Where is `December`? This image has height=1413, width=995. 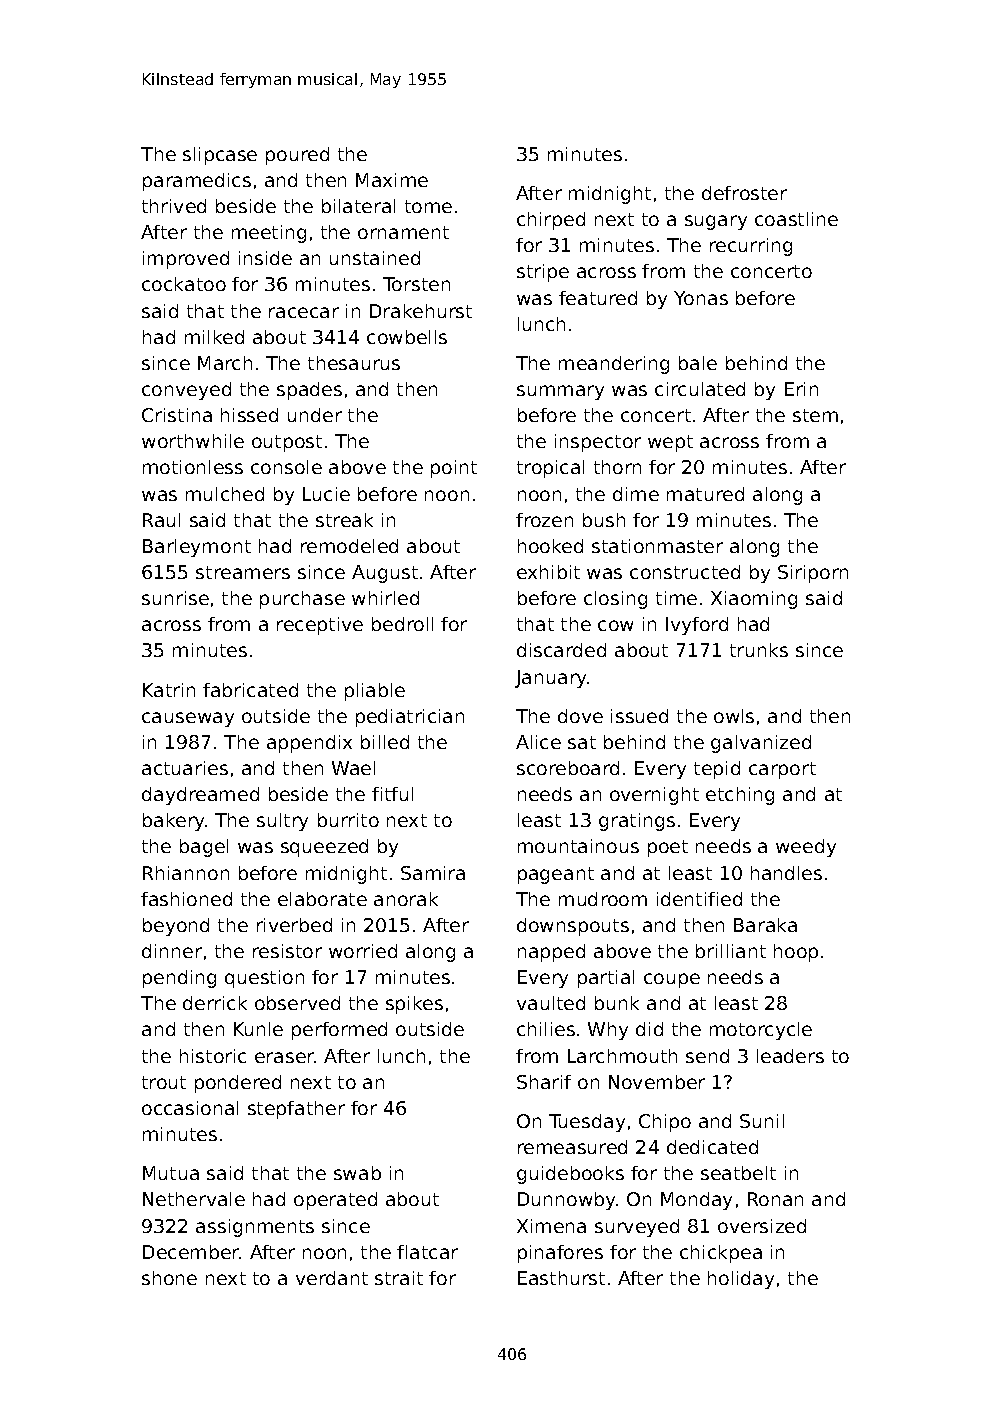 December is located at coordinates (191, 1252).
